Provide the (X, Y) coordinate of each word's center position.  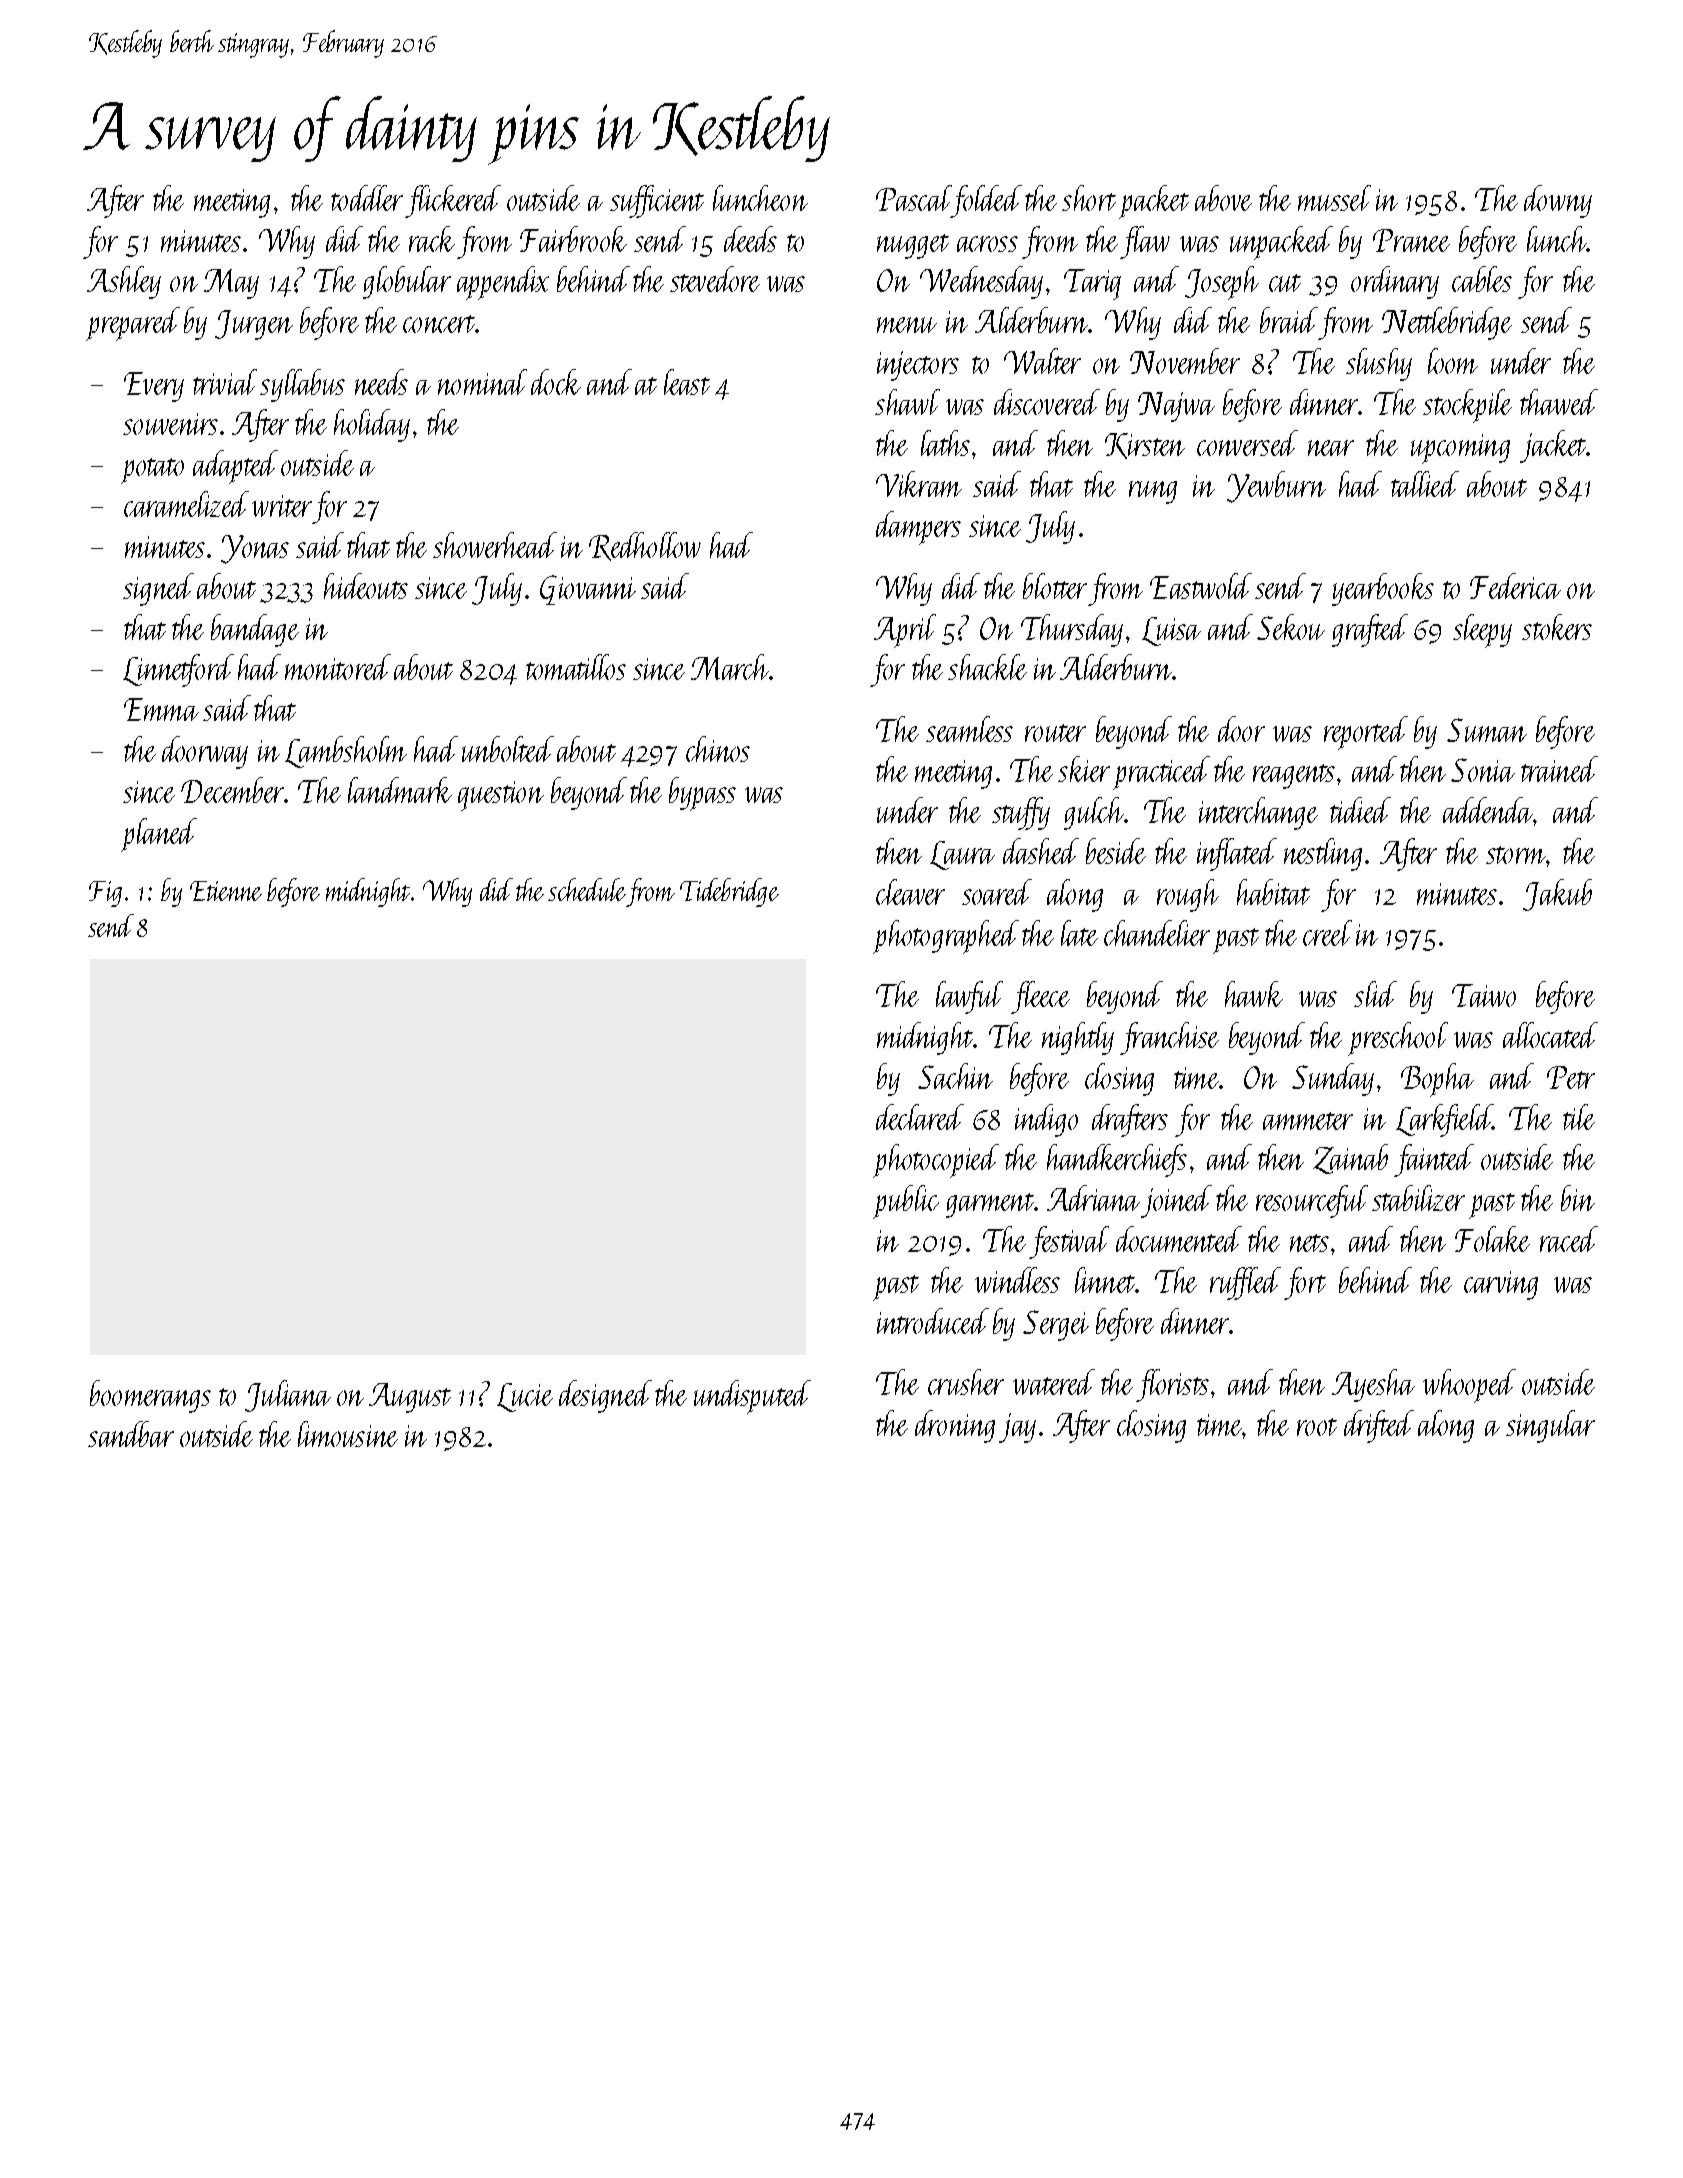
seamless (969, 729)
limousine (348, 1434)
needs (381, 382)
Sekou (1291, 627)
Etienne (226, 891)
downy (1558, 201)
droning (955, 1426)
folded (987, 201)
